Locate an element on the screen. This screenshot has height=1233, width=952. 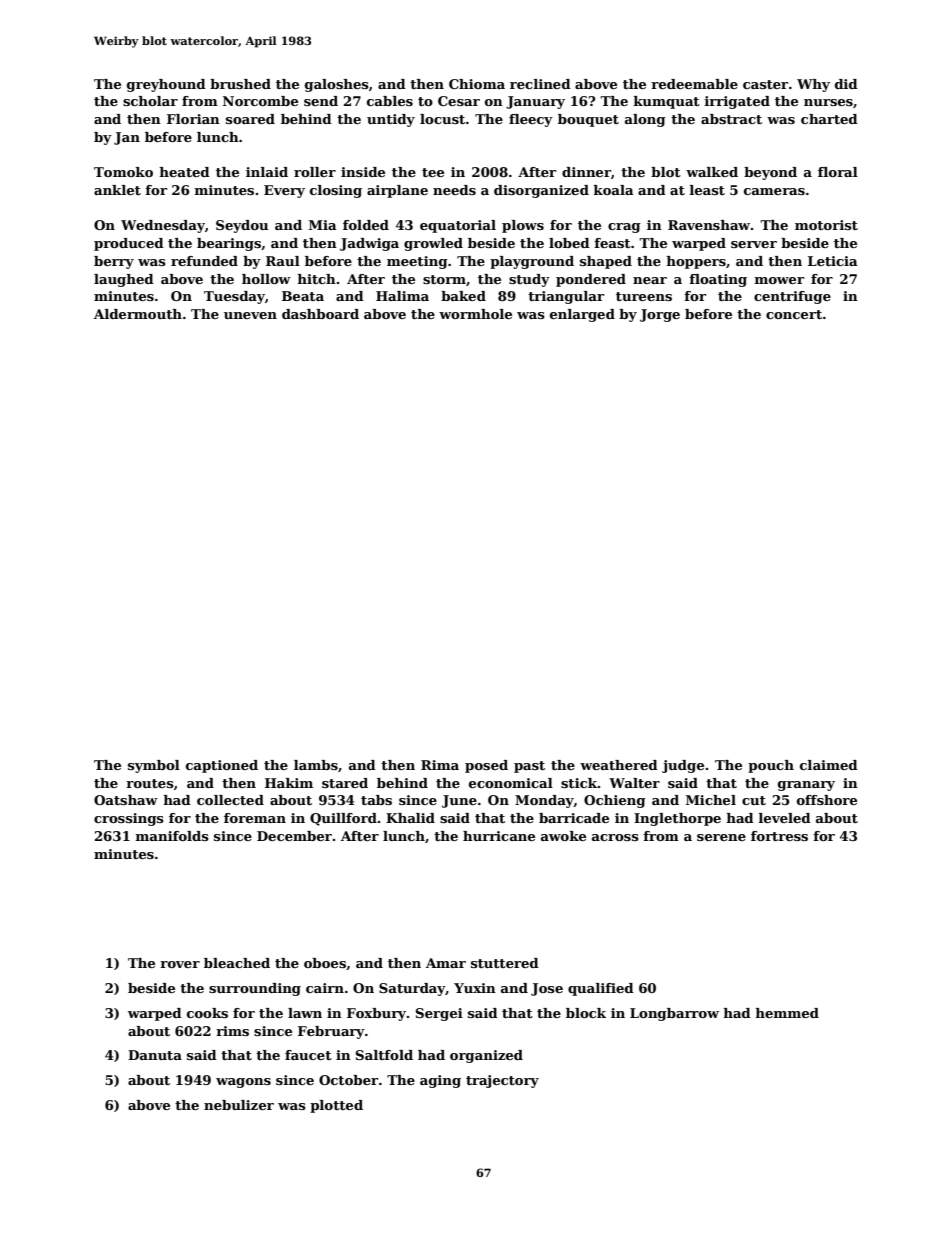
symbol is located at coordinates (154, 766).
